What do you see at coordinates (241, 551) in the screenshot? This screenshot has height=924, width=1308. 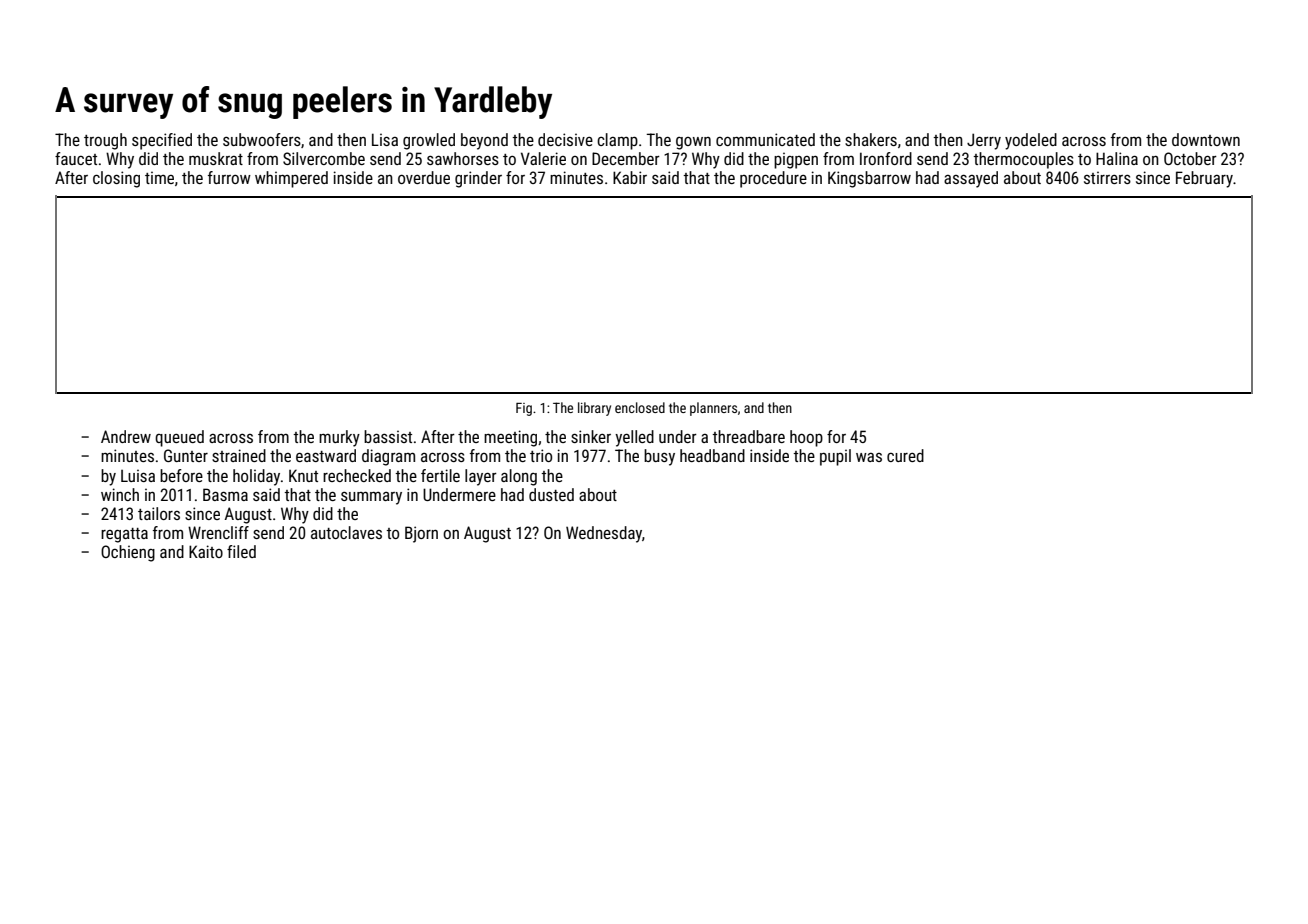 I see `filed` at bounding box center [241, 551].
